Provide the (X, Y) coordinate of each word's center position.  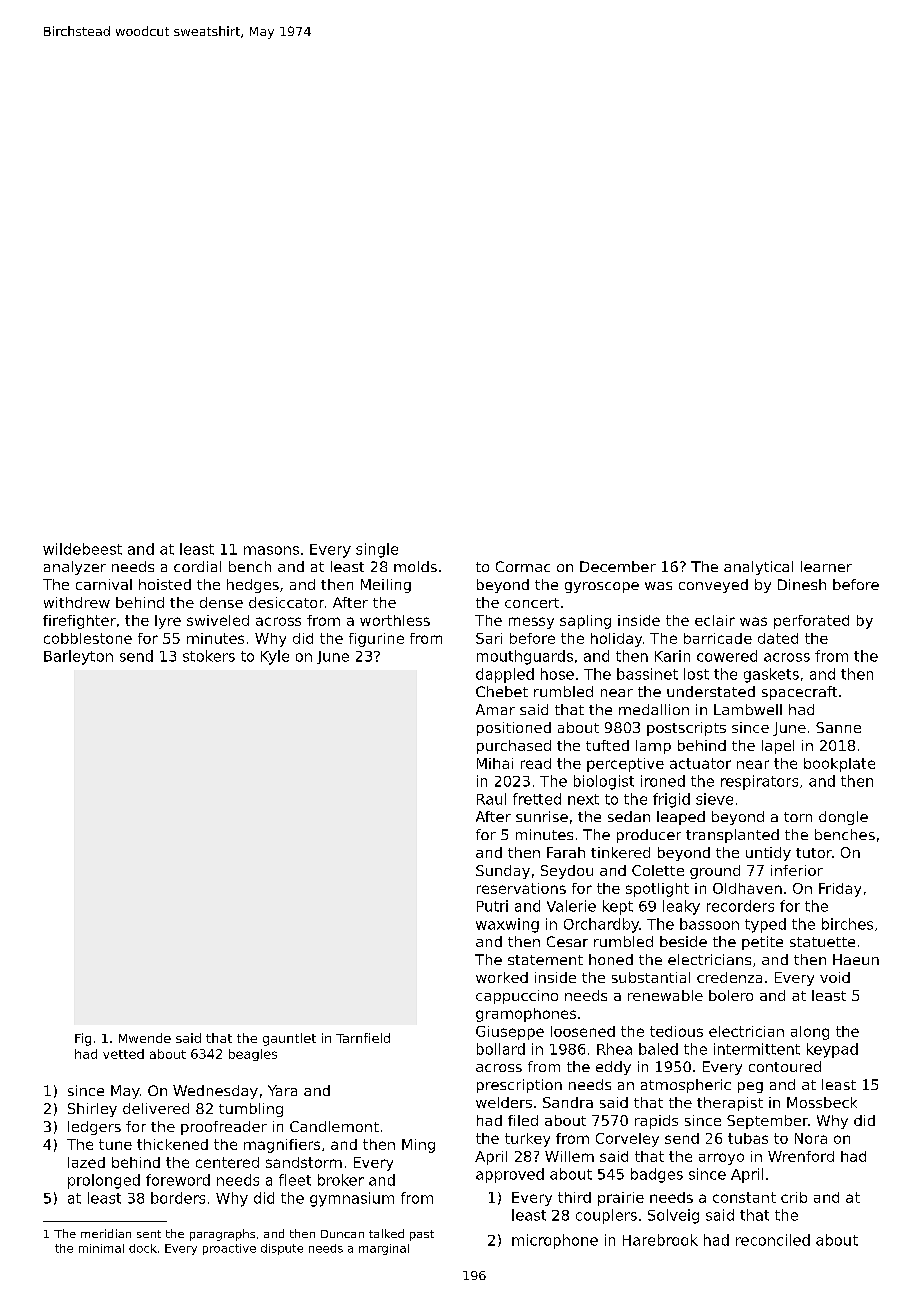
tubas (748, 1138)
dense (221, 602)
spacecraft (799, 693)
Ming (418, 1146)
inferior (797, 870)
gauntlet (289, 1039)
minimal (101, 1248)
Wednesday (215, 1092)
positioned (514, 729)
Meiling (386, 586)
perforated (811, 622)
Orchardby (601, 925)
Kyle (275, 657)
